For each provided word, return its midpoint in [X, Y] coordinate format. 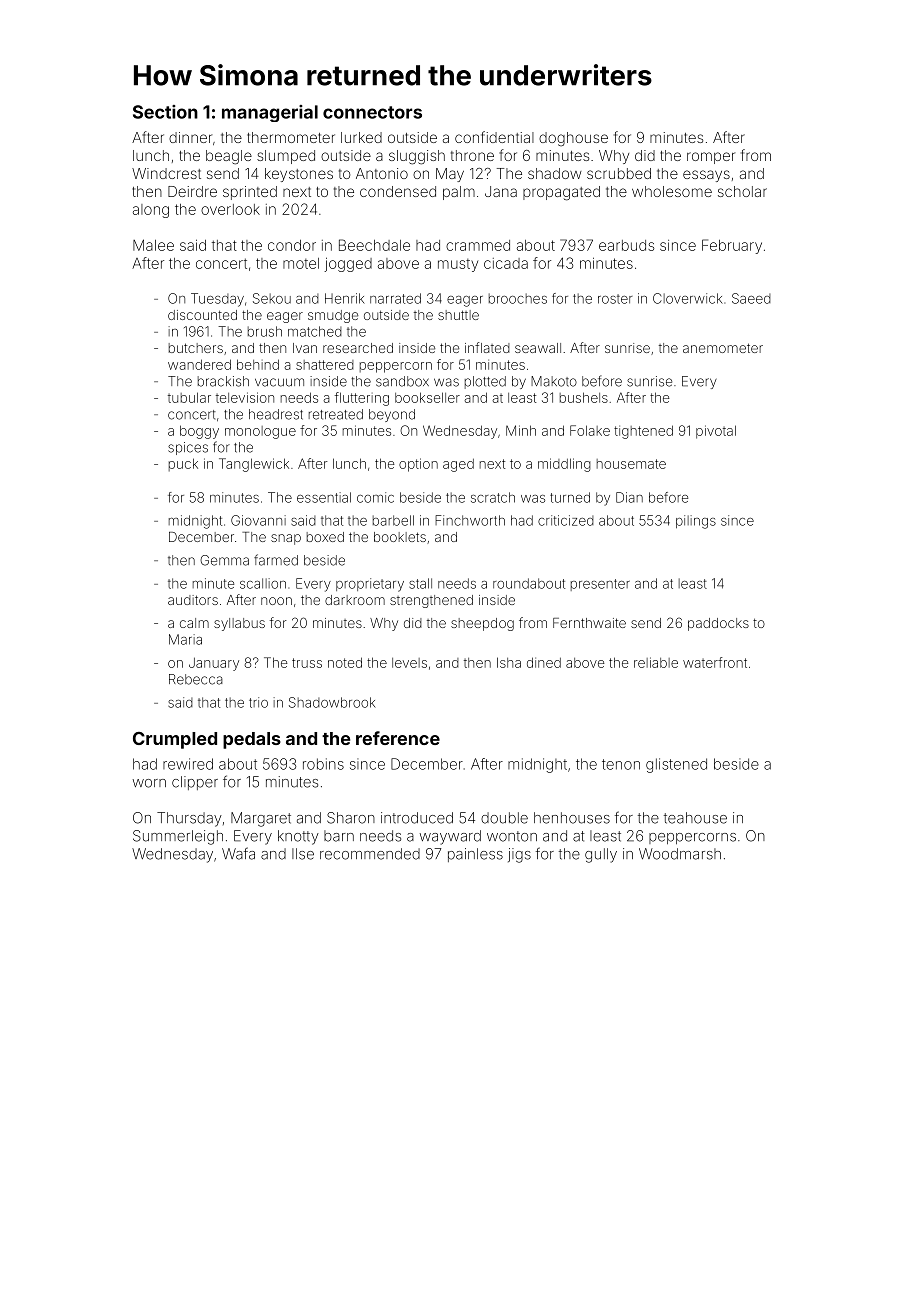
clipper [195, 783]
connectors [372, 112]
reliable [656, 662]
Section [165, 112]
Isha [509, 662]
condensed [398, 191]
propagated [561, 193]
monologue [260, 432]
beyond [392, 415]
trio [258, 702]
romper [711, 158]
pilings [696, 522]
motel [301, 263]
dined [544, 662]
